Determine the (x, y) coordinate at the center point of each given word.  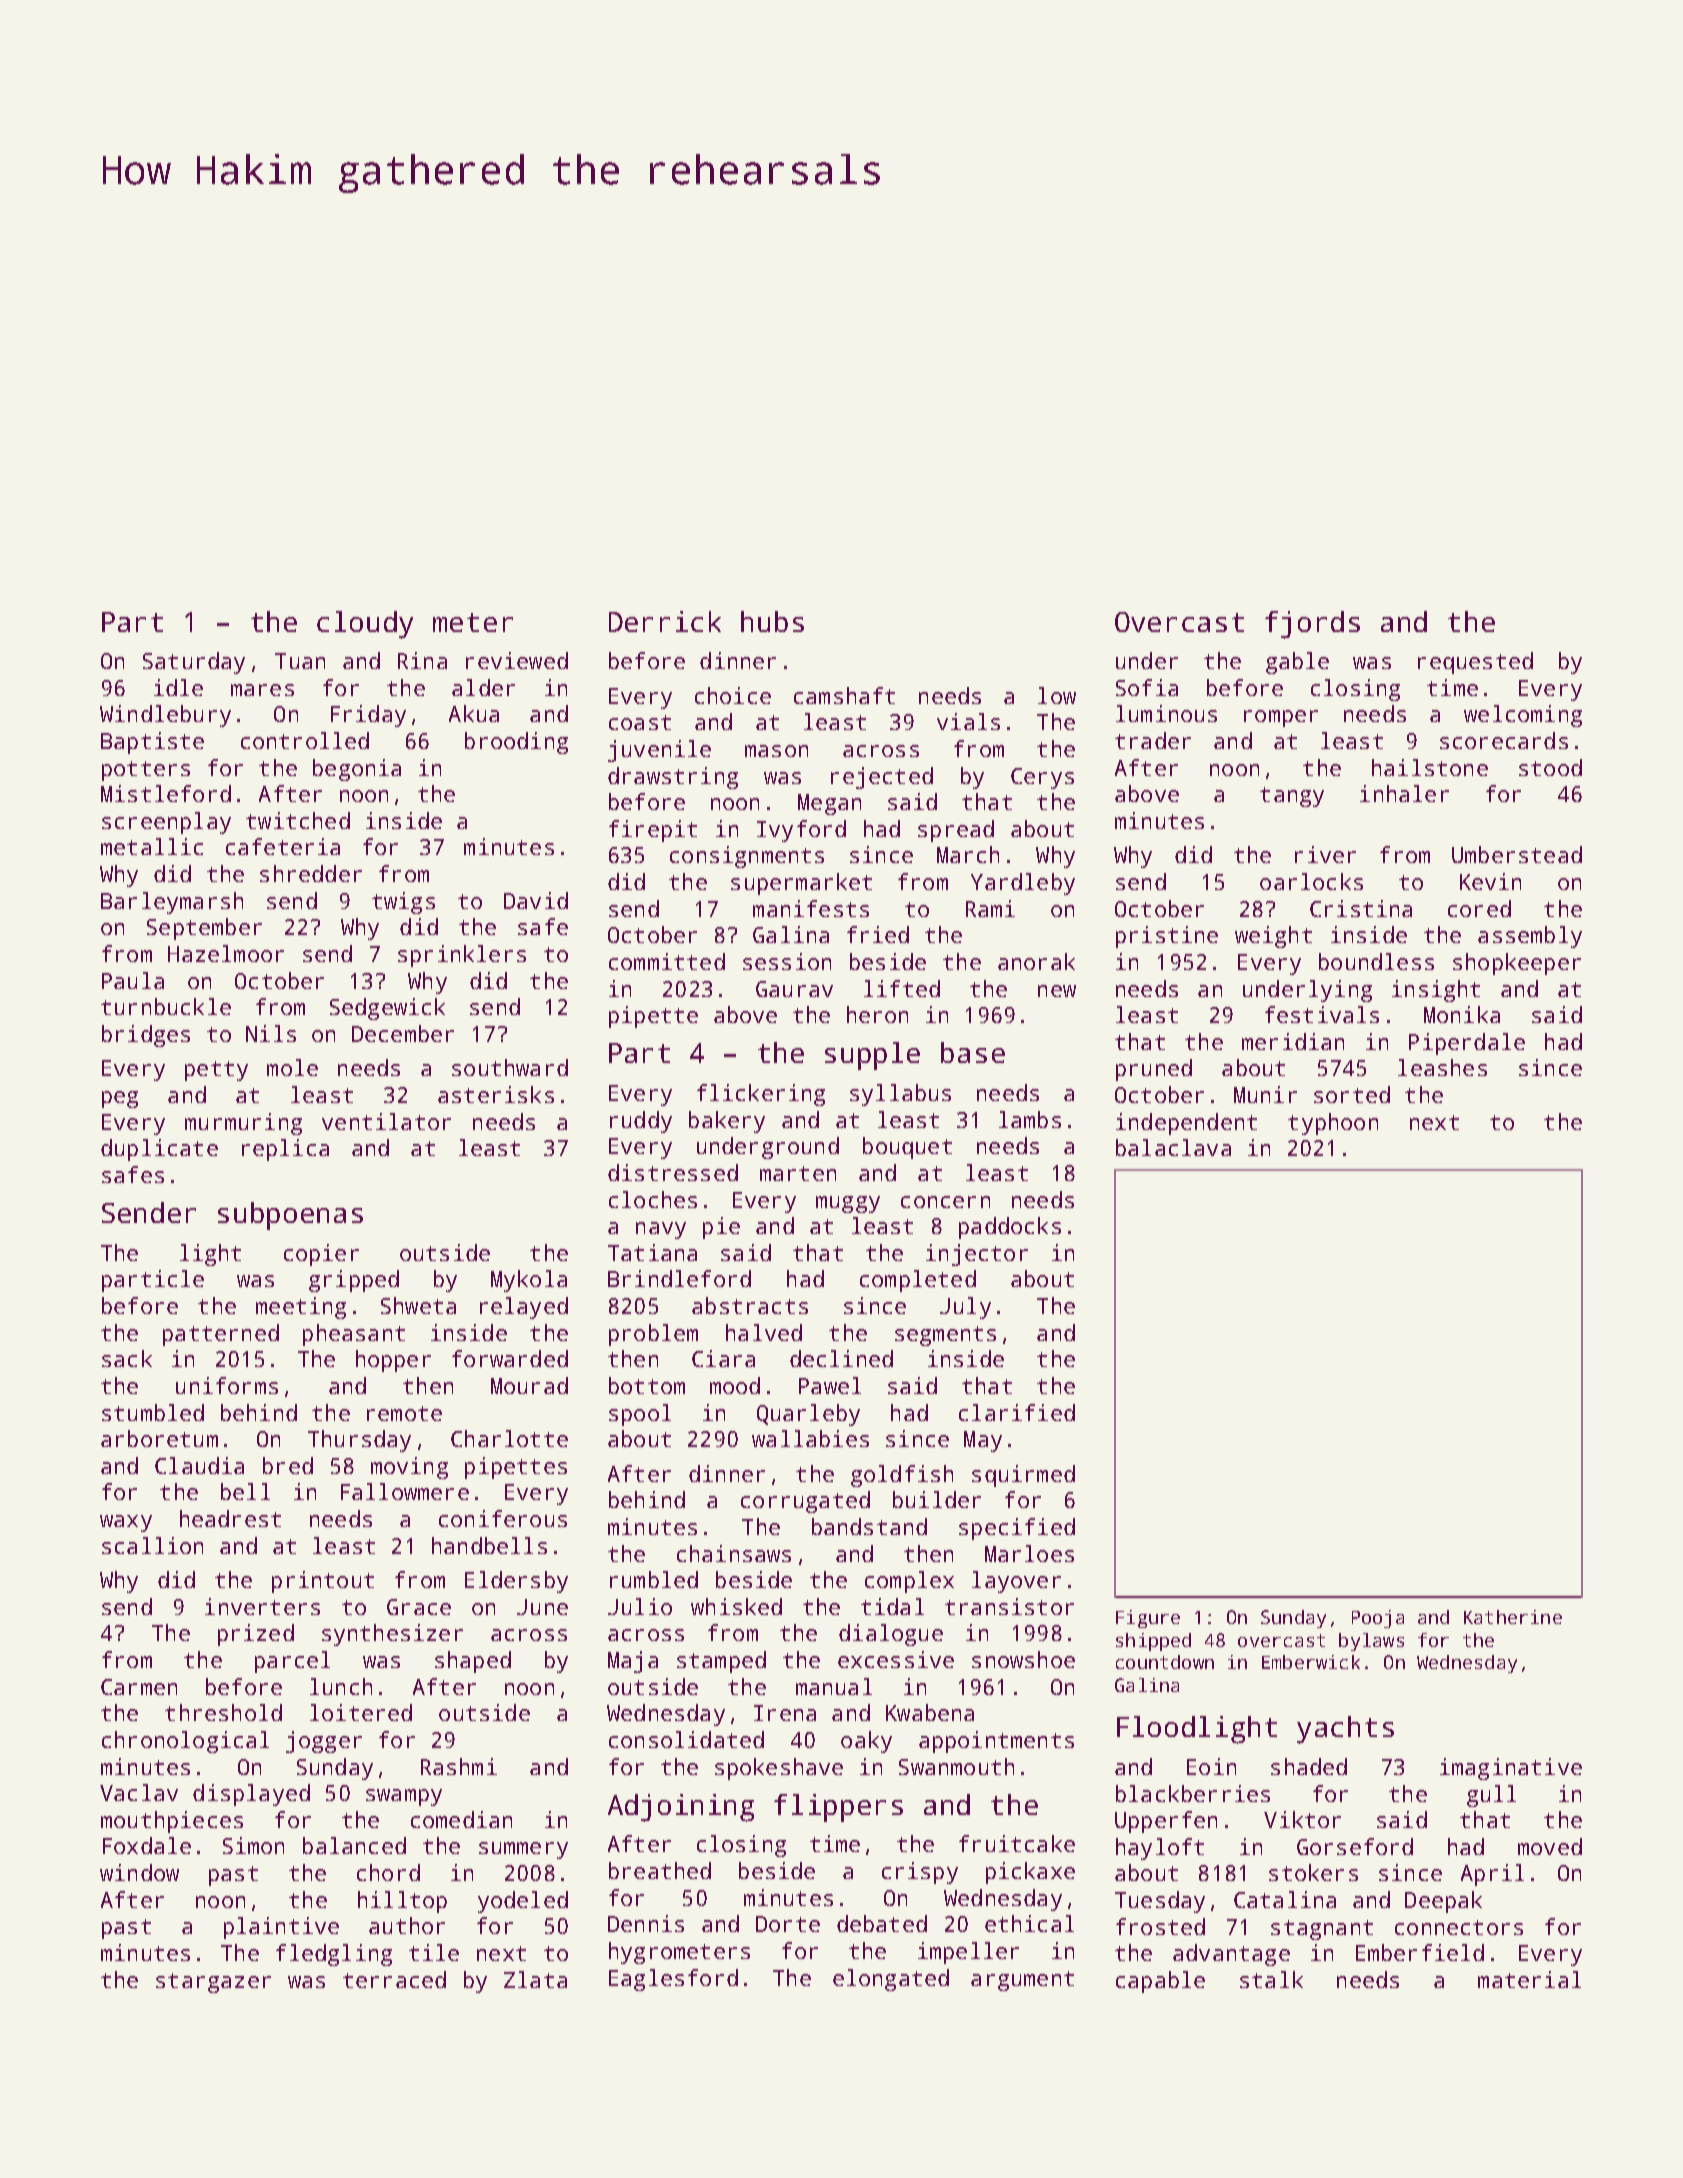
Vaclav (139, 1792)
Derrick (665, 621)
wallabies (810, 1438)
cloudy (365, 625)
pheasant (354, 1335)
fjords (1312, 625)
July (965, 1308)
